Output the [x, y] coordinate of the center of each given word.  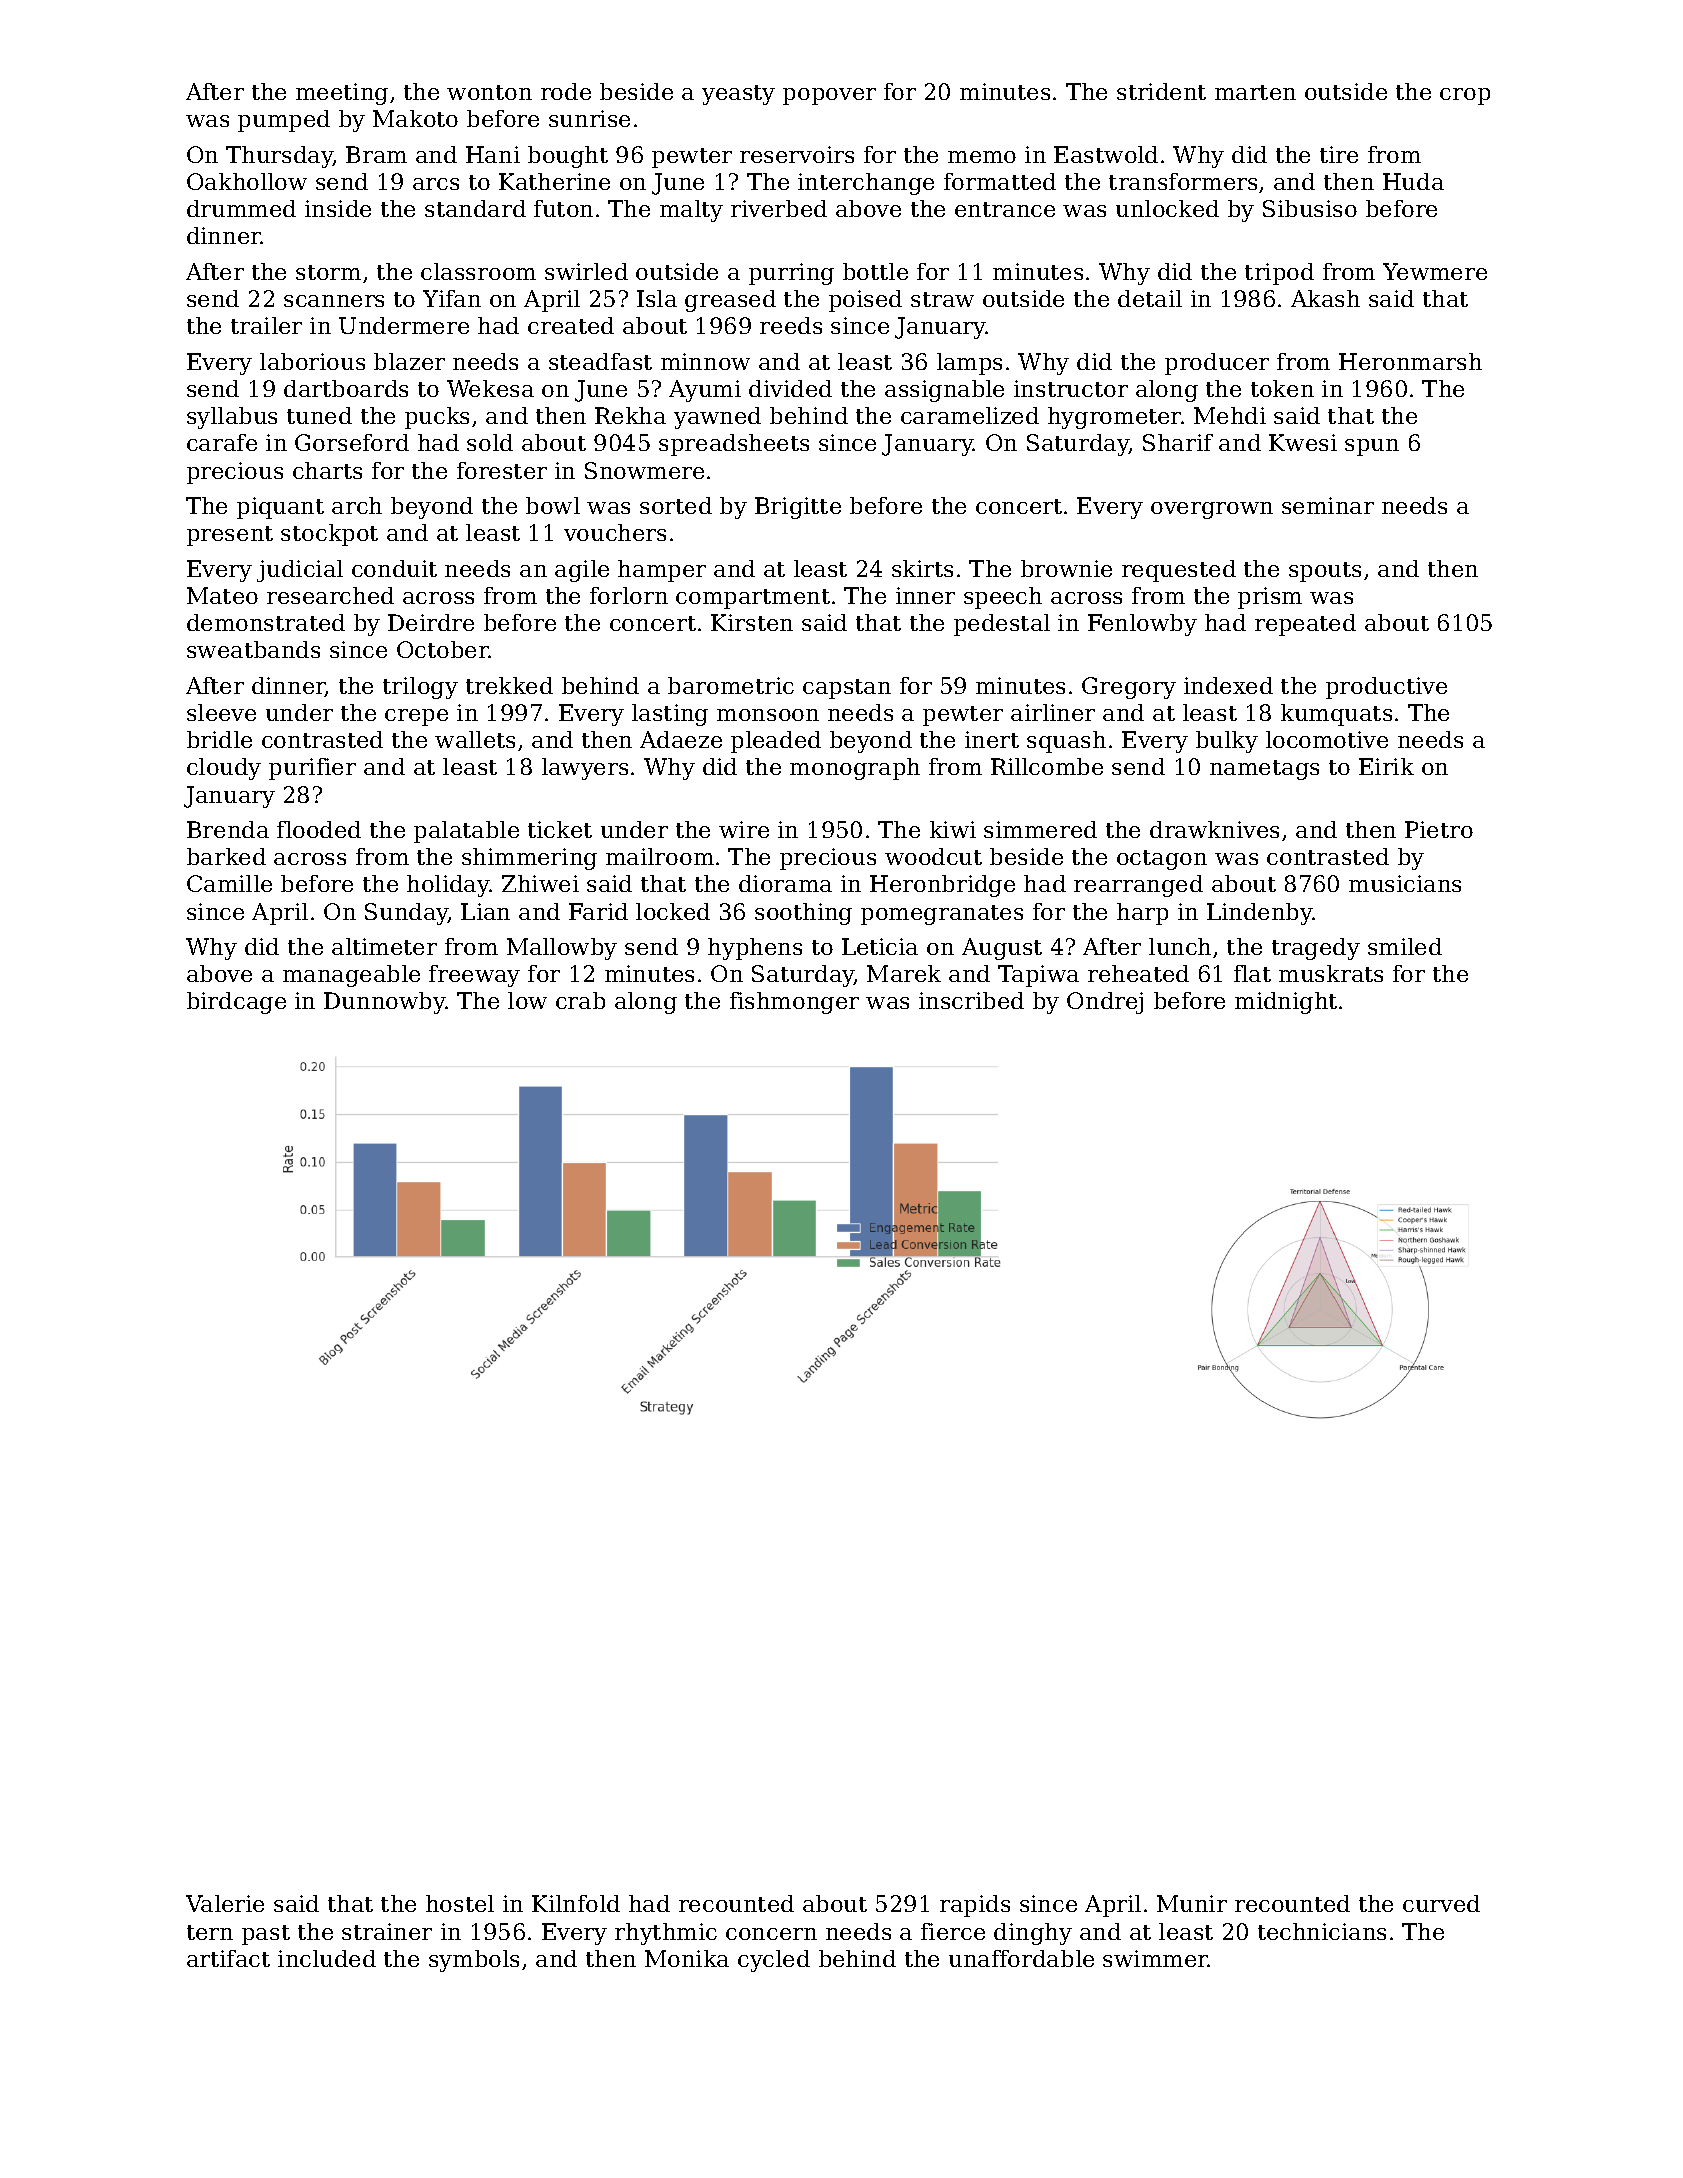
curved [1441, 1903]
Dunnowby [385, 1003]
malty [691, 211]
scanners [334, 301]
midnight [1286, 1003]
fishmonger [794, 1003]
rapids [975, 1906]
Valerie [225, 1903]
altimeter [384, 946]
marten [1255, 92]
